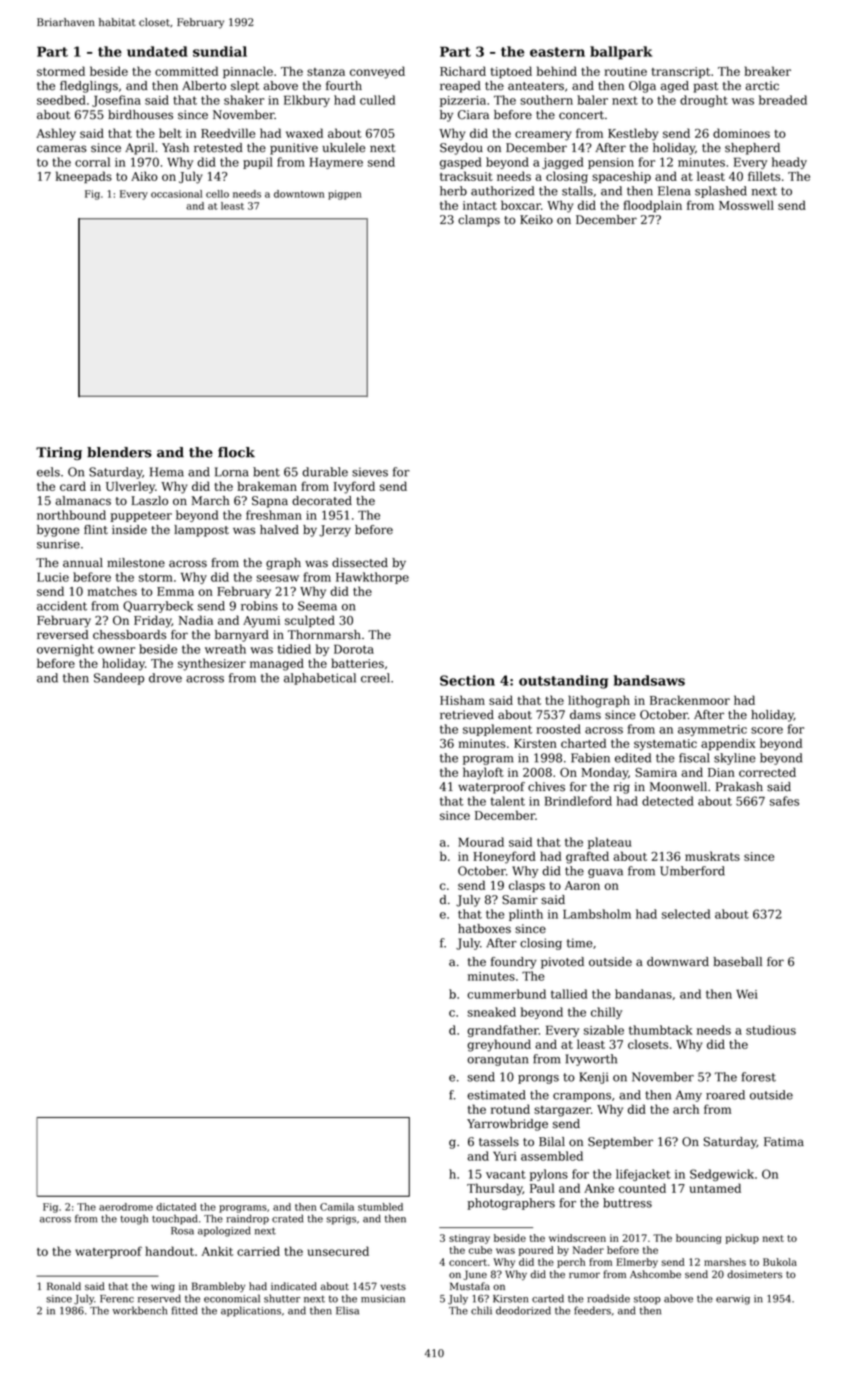 The height and width of the page is (1400, 849). I want to click on undated, so click(157, 51).
